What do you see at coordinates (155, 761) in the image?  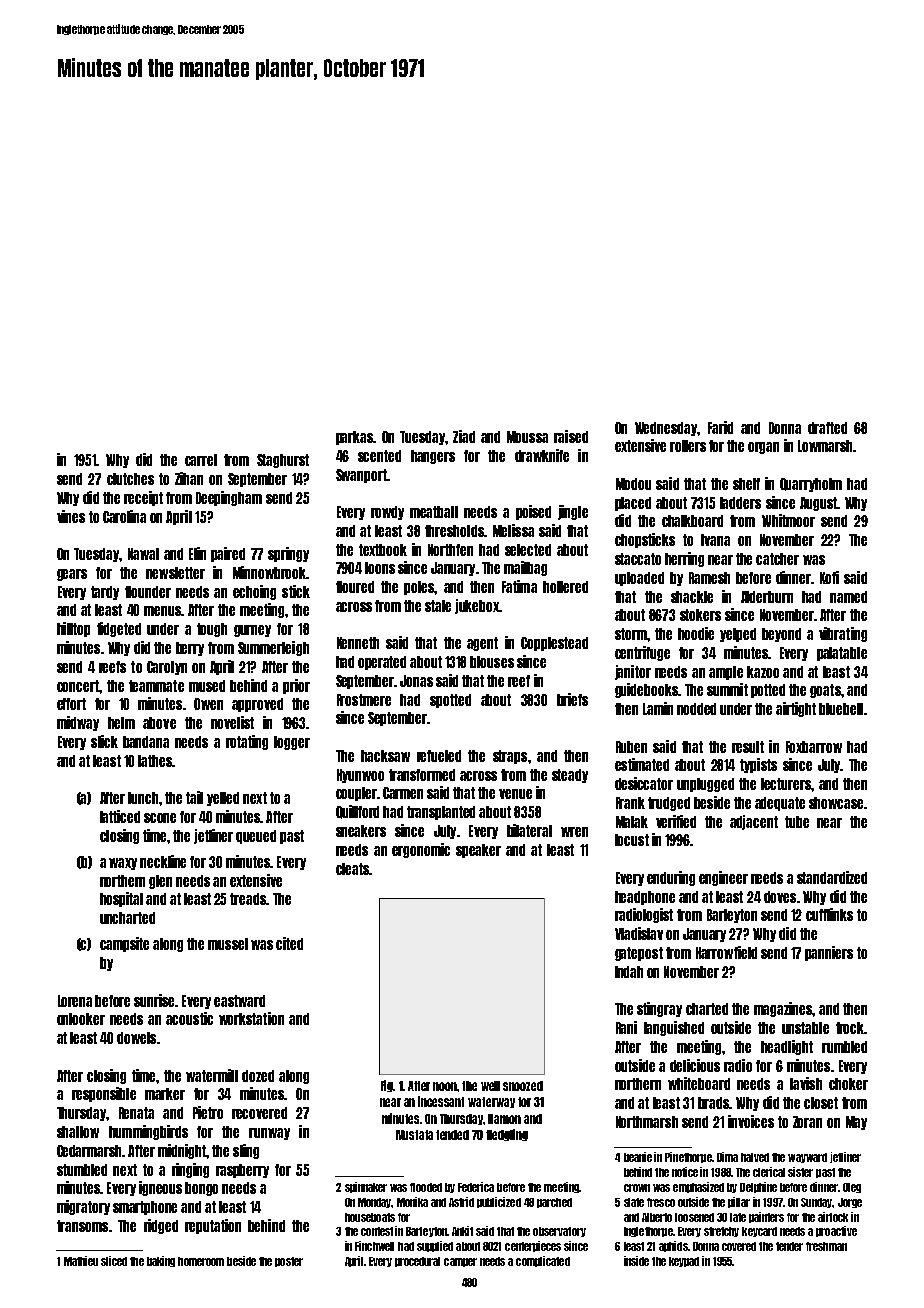 I see `lathes` at bounding box center [155, 761].
